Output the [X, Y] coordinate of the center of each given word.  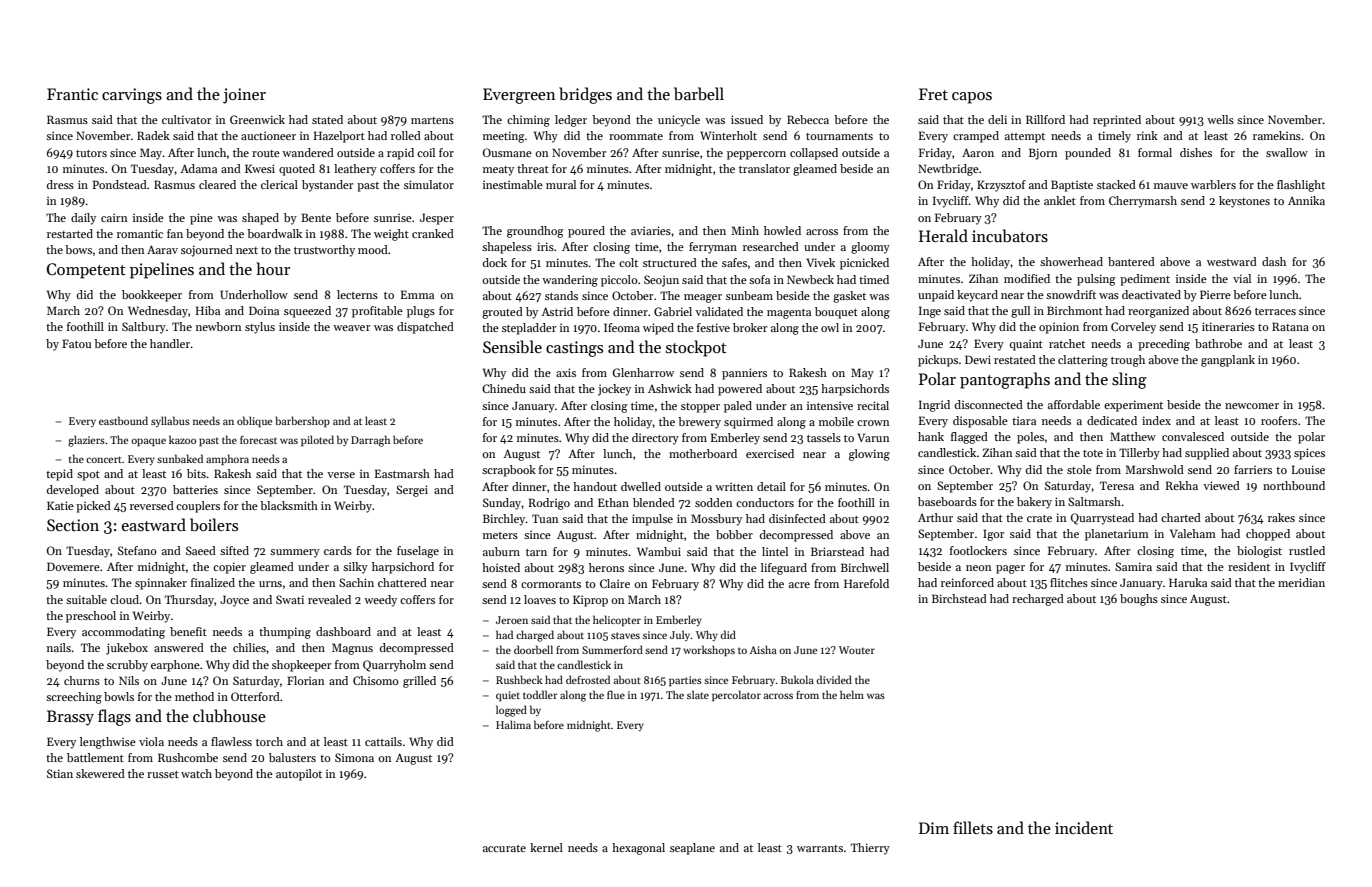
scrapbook [509, 471]
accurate [504, 848]
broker [750, 327]
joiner [244, 96]
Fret [933, 94]
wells [1220, 119]
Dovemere [73, 566]
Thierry [870, 849]
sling [1129, 380]
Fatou [76, 343]
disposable [980, 422]
